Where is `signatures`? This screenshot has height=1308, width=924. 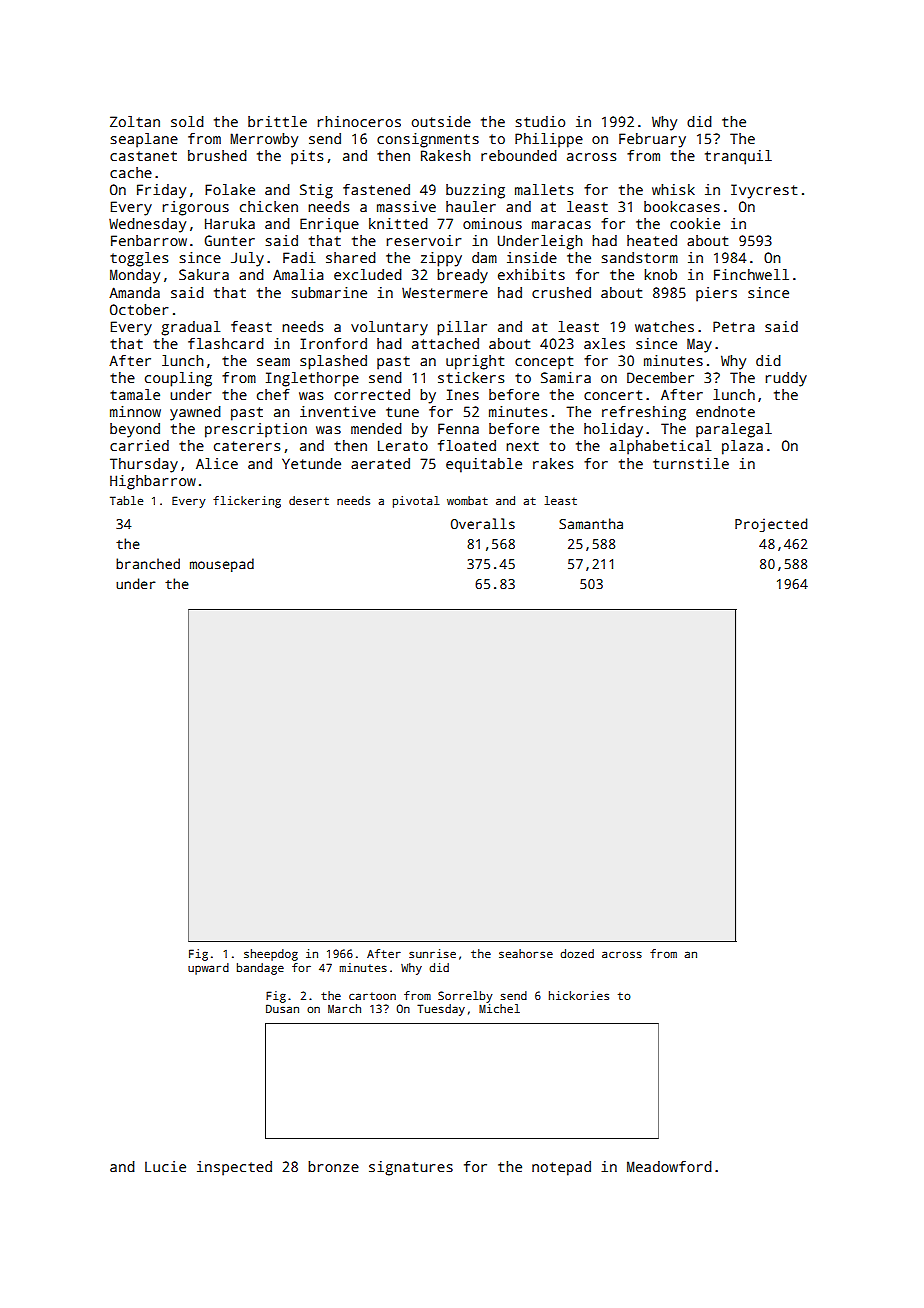 signatures is located at coordinates (411, 1168).
